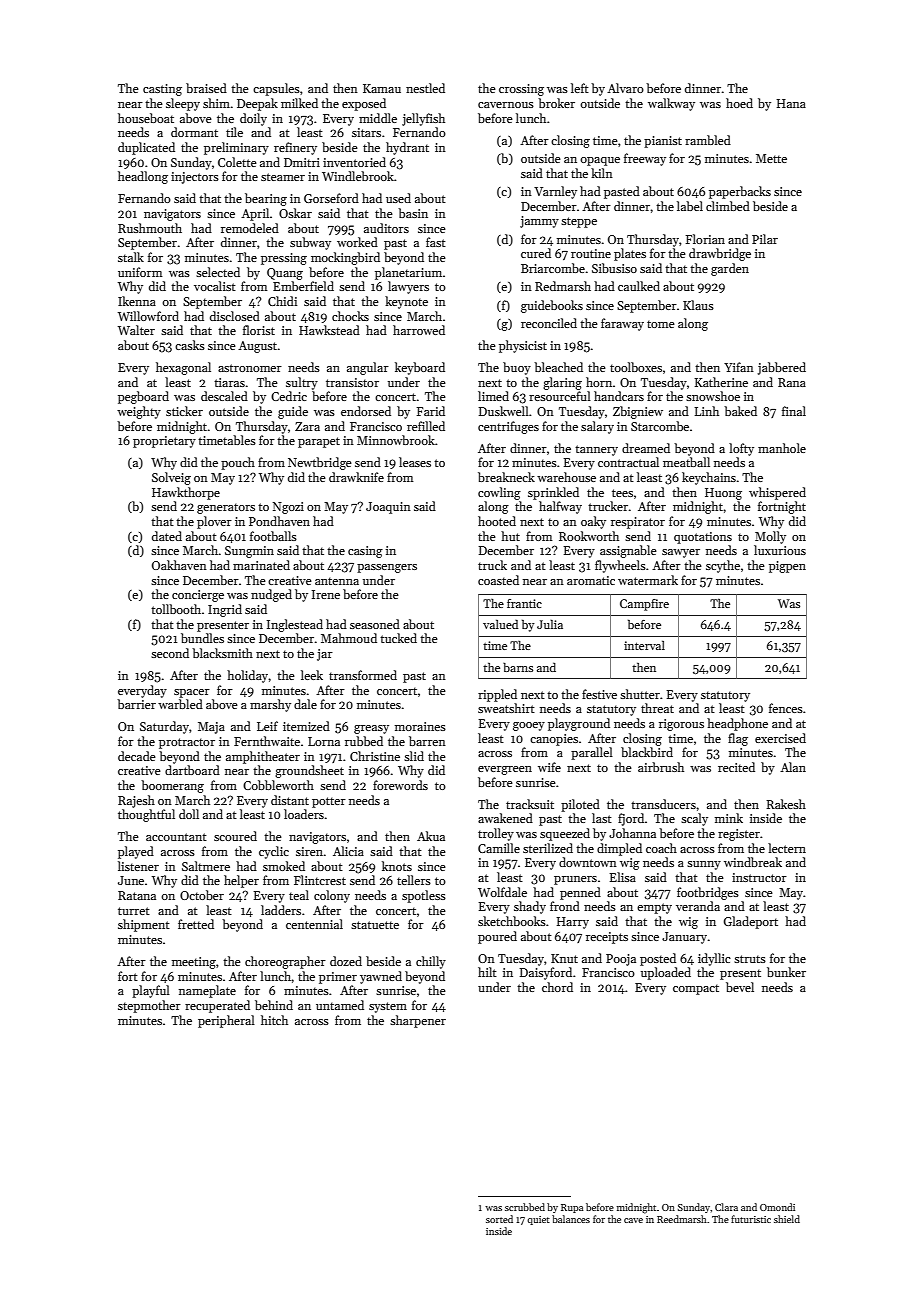 The width and height of the screenshot is (924, 1308). I want to click on Klaus, so click(698, 305).
